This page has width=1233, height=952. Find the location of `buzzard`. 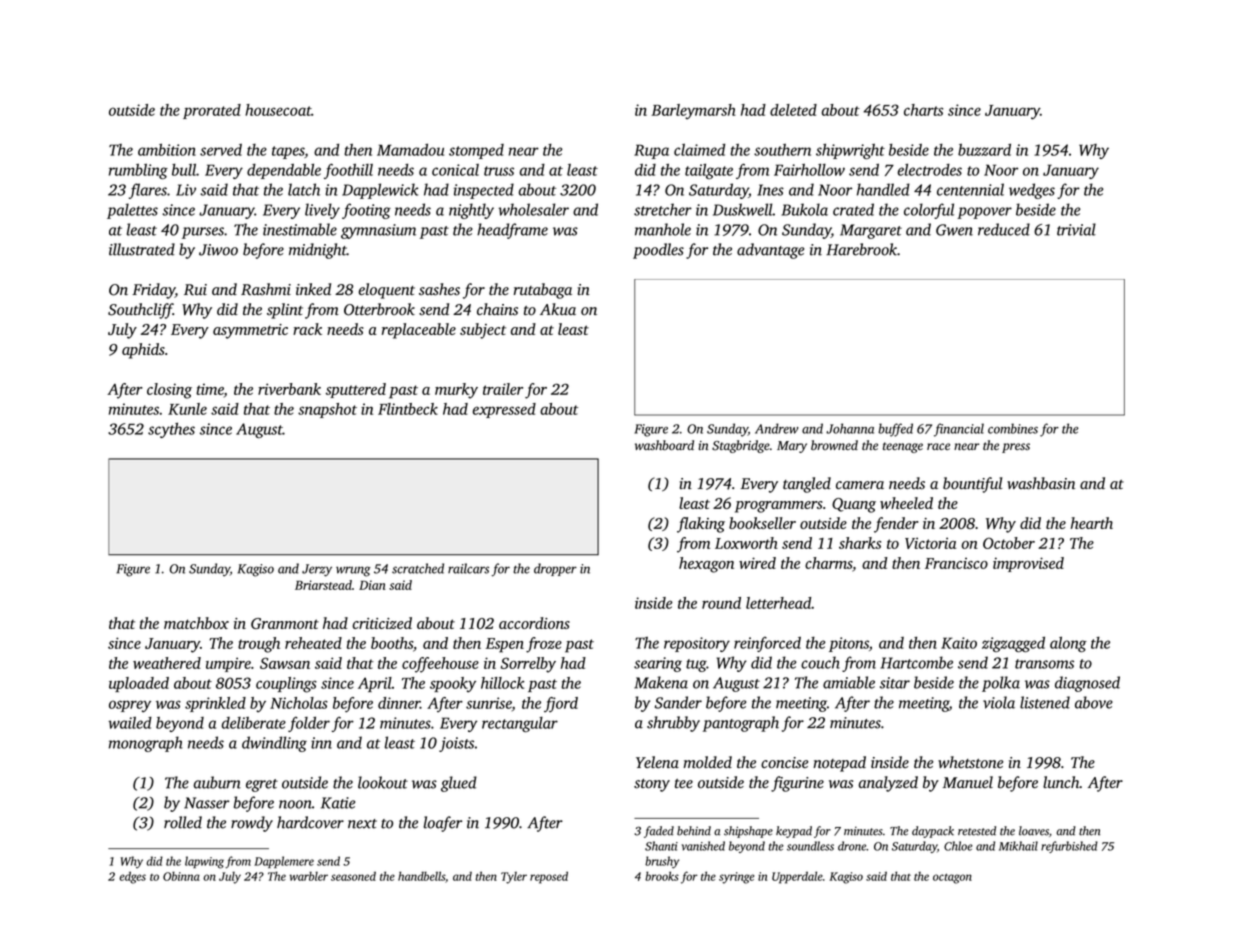

buzzard is located at coordinates (984, 150).
